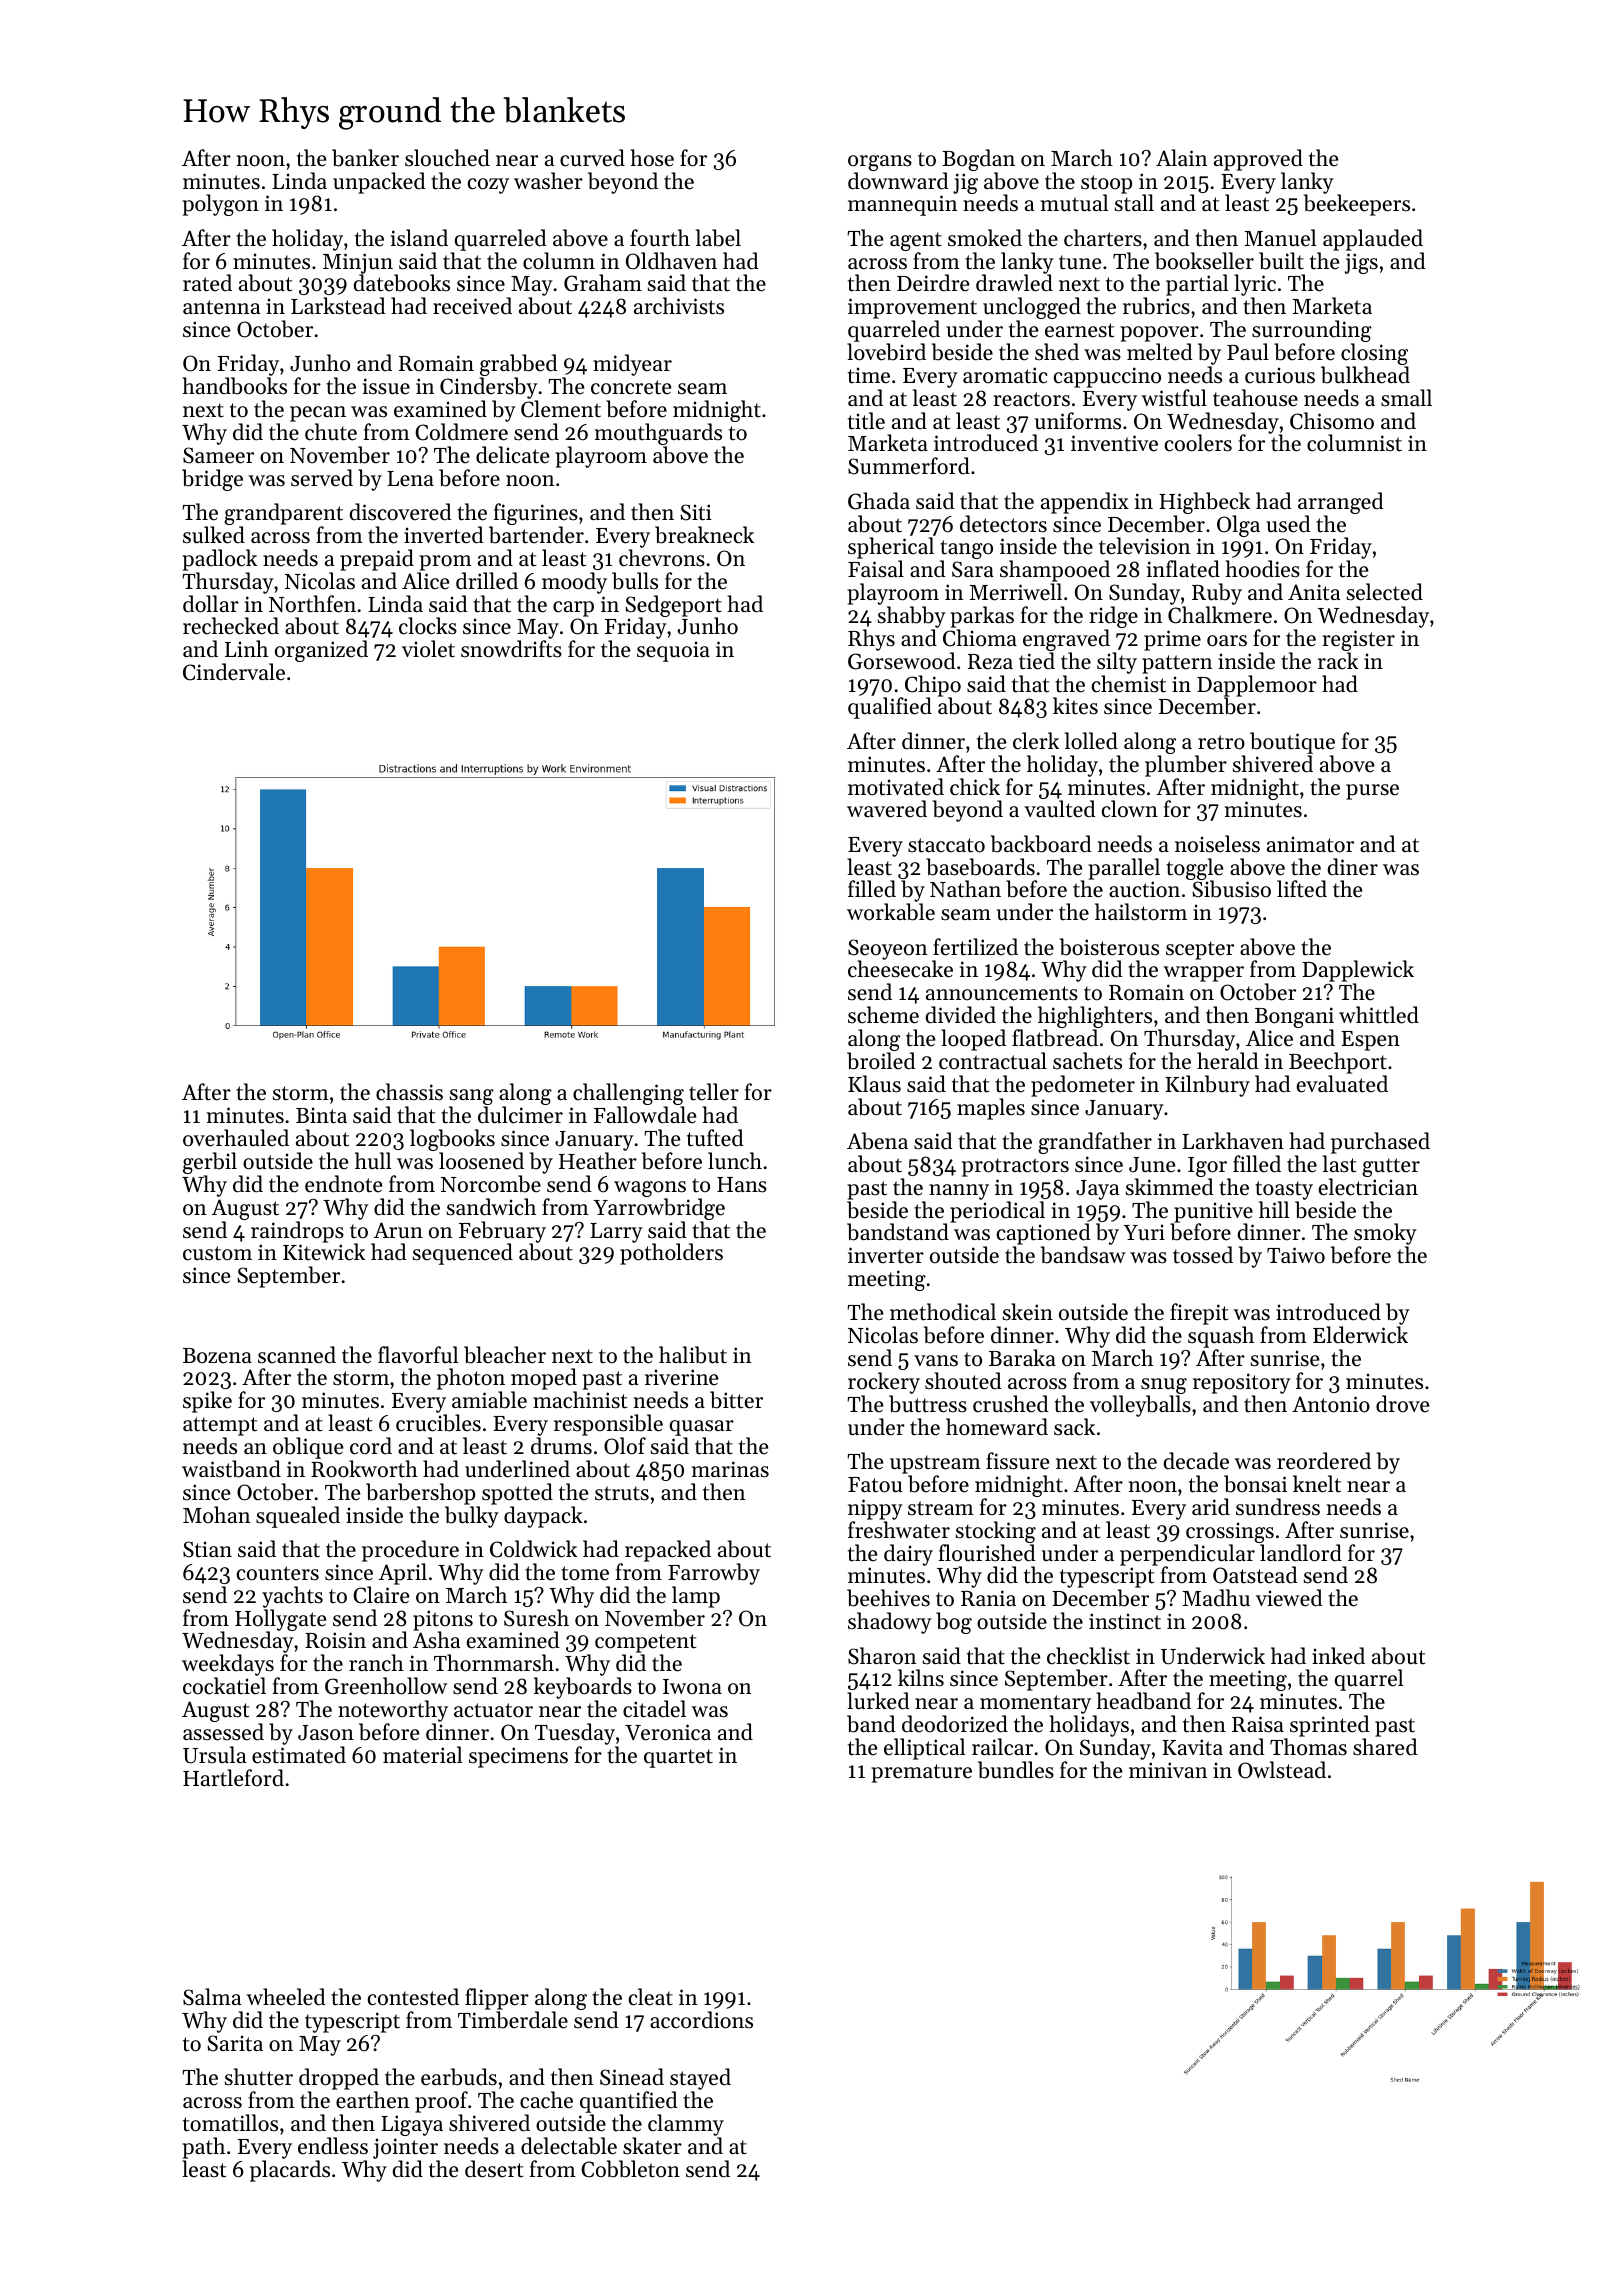  What do you see at coordinates (207, 283) in the document?
I see `rated` at bounding box center [207, 283].
